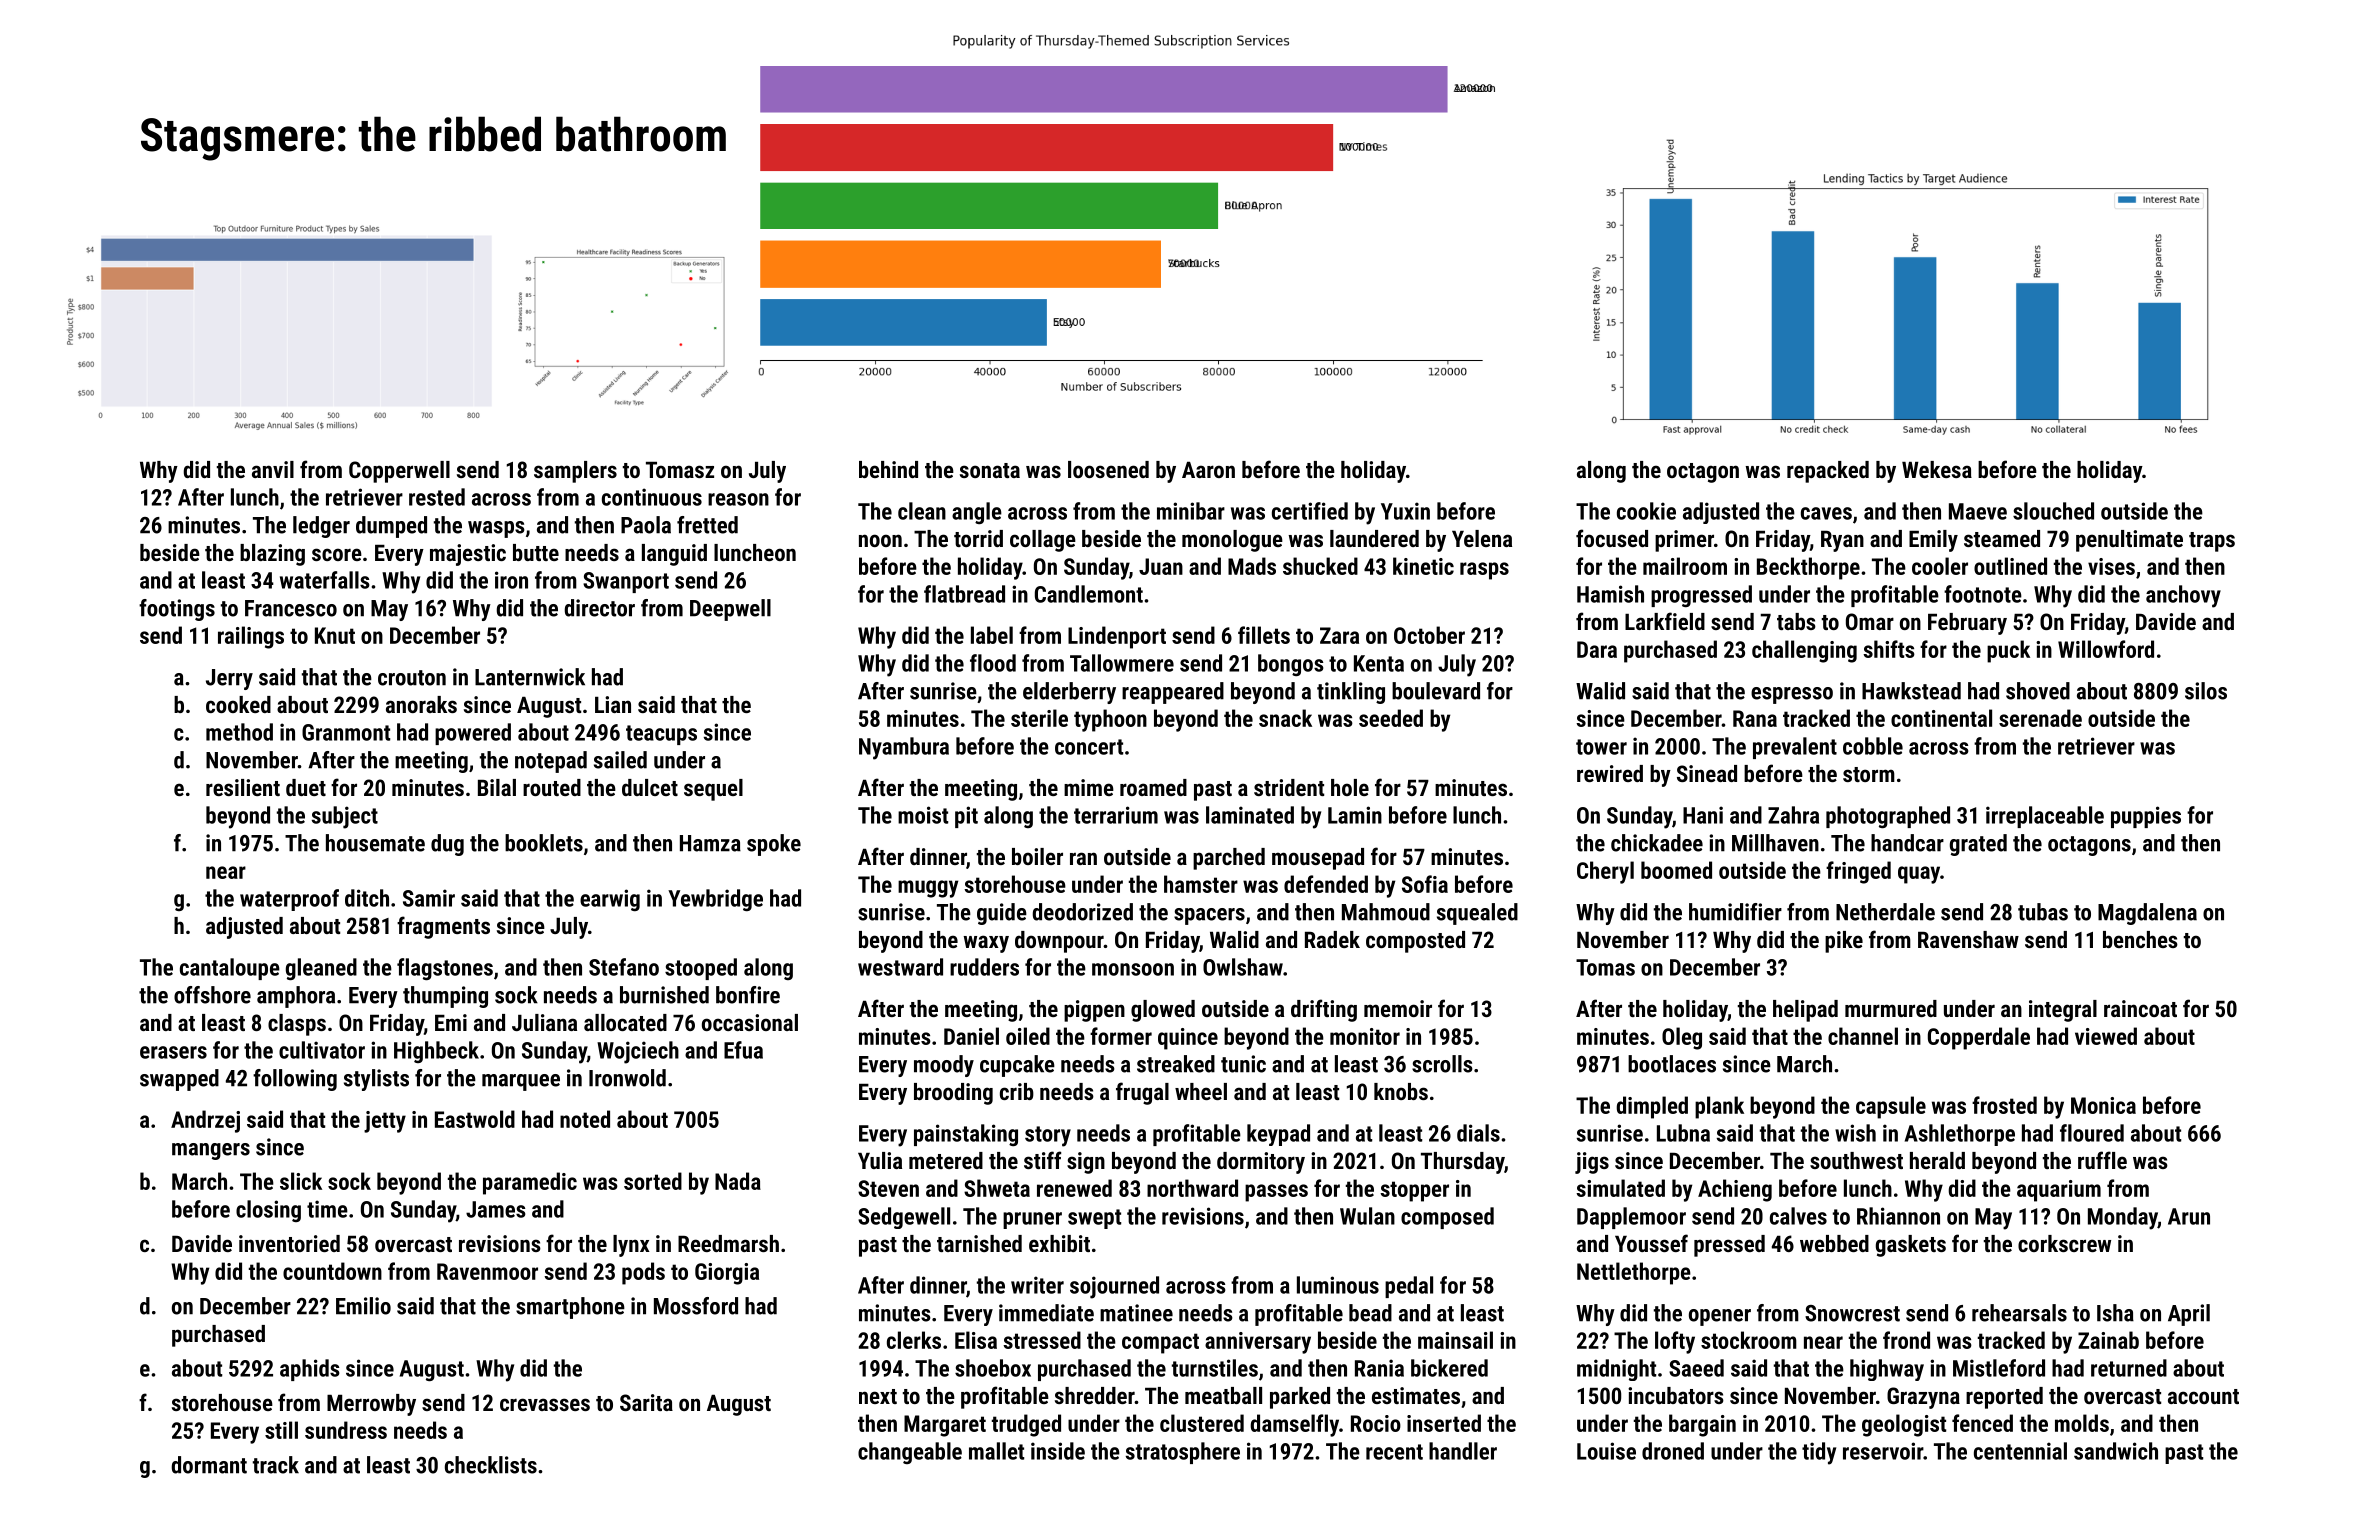  I want to click on changeable, so click(910, 1453).
